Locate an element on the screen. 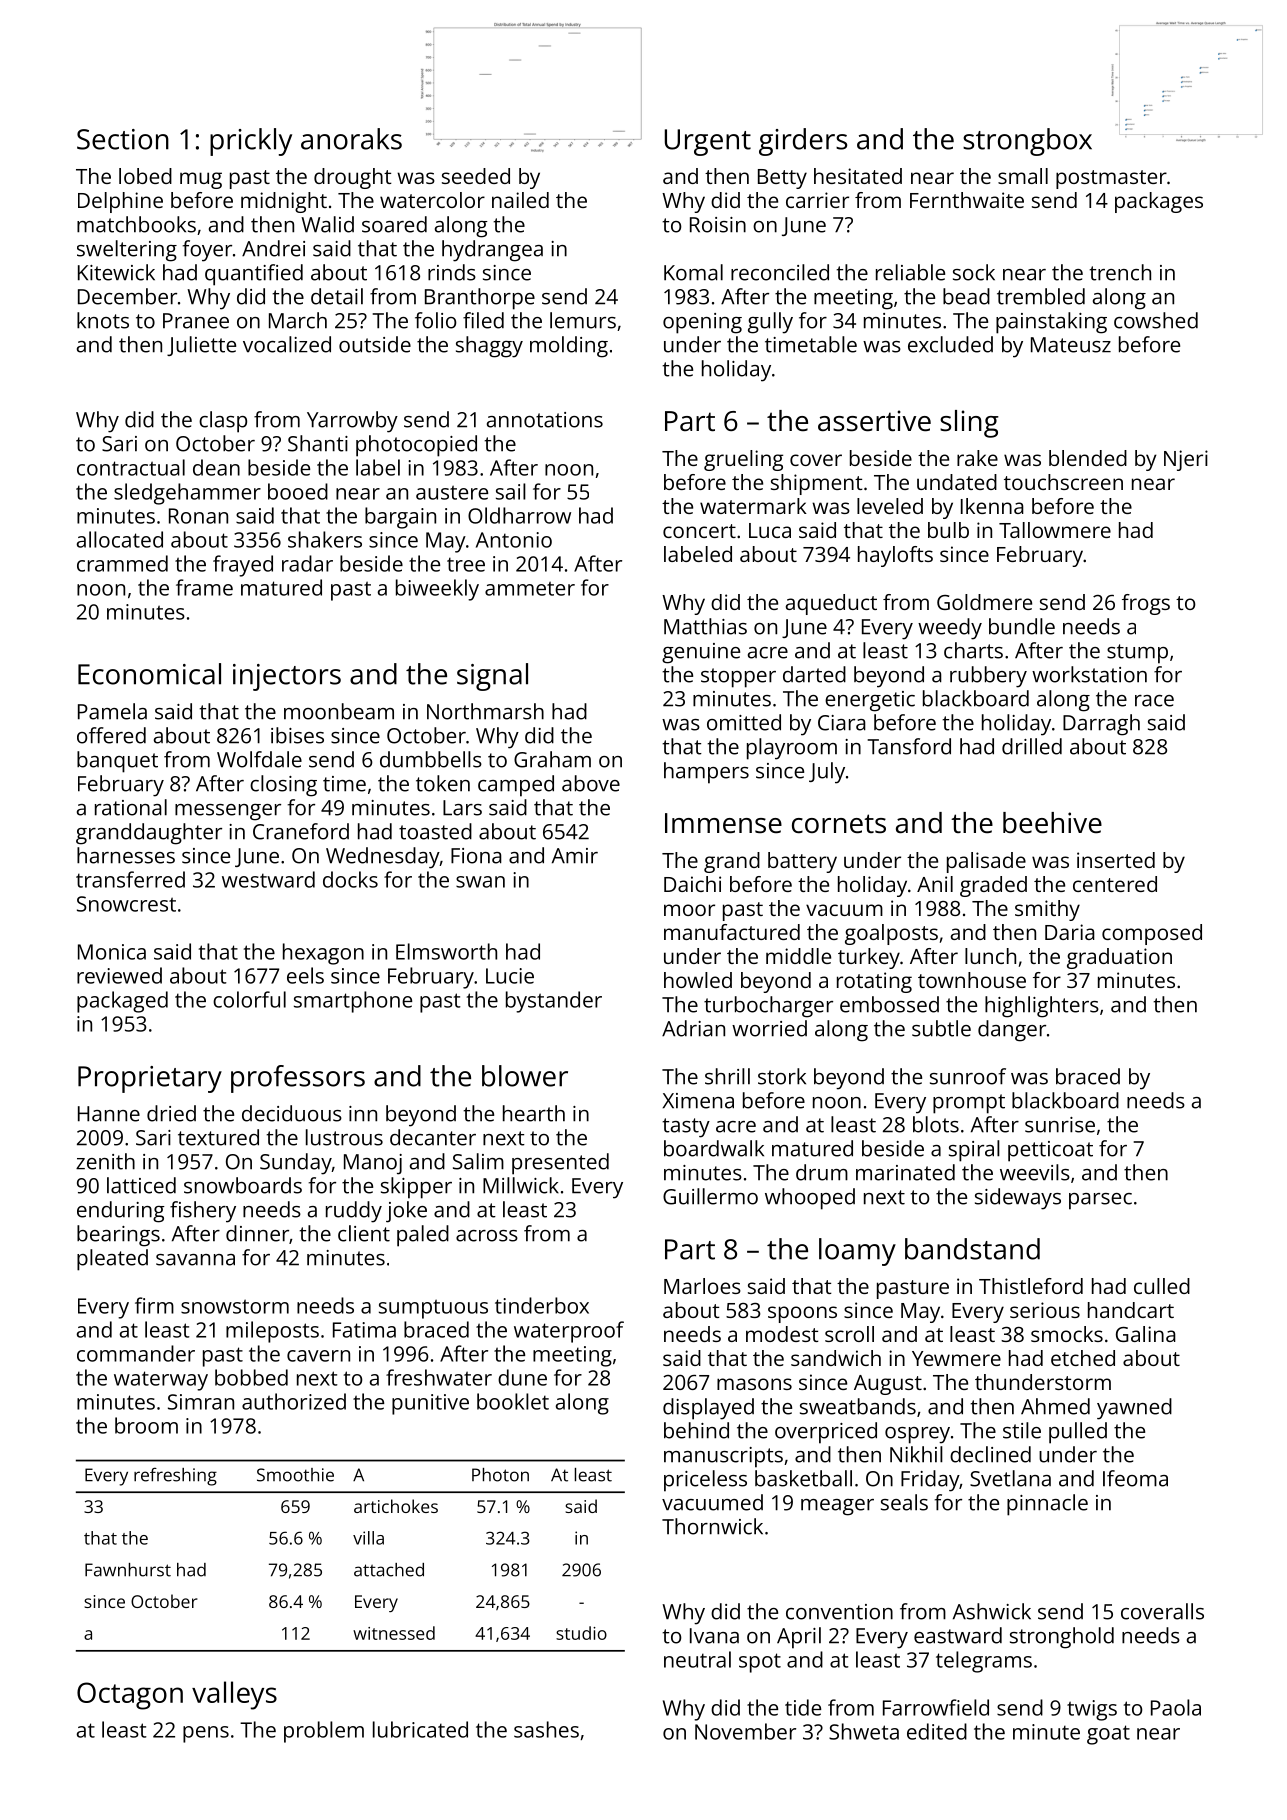  firm is located at coordinates (154, 1305).
